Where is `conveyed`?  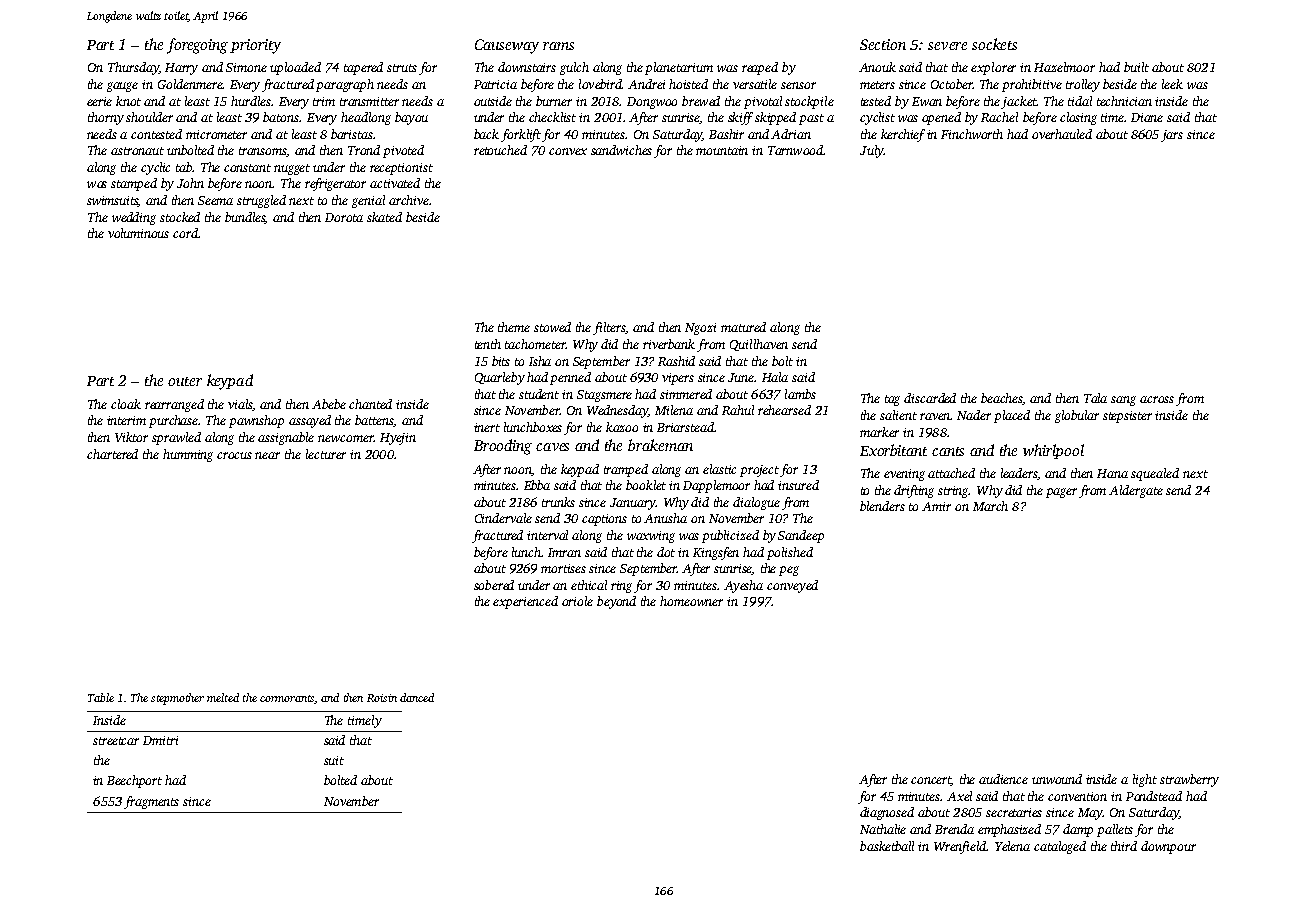 conveyed is located at coordinates (792, 586).
